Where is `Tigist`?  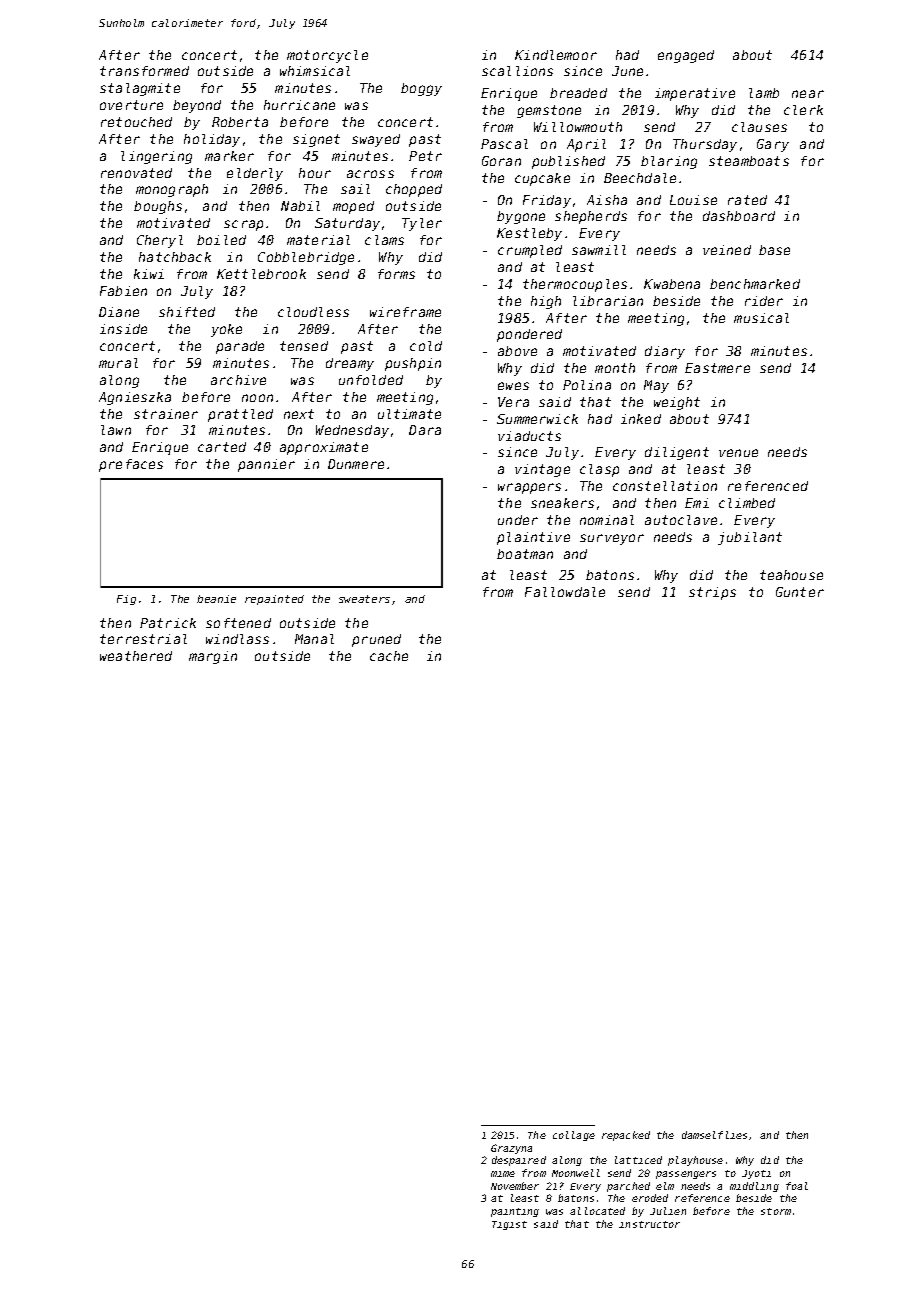
Tigist is located at coordinates (509, 1225).
